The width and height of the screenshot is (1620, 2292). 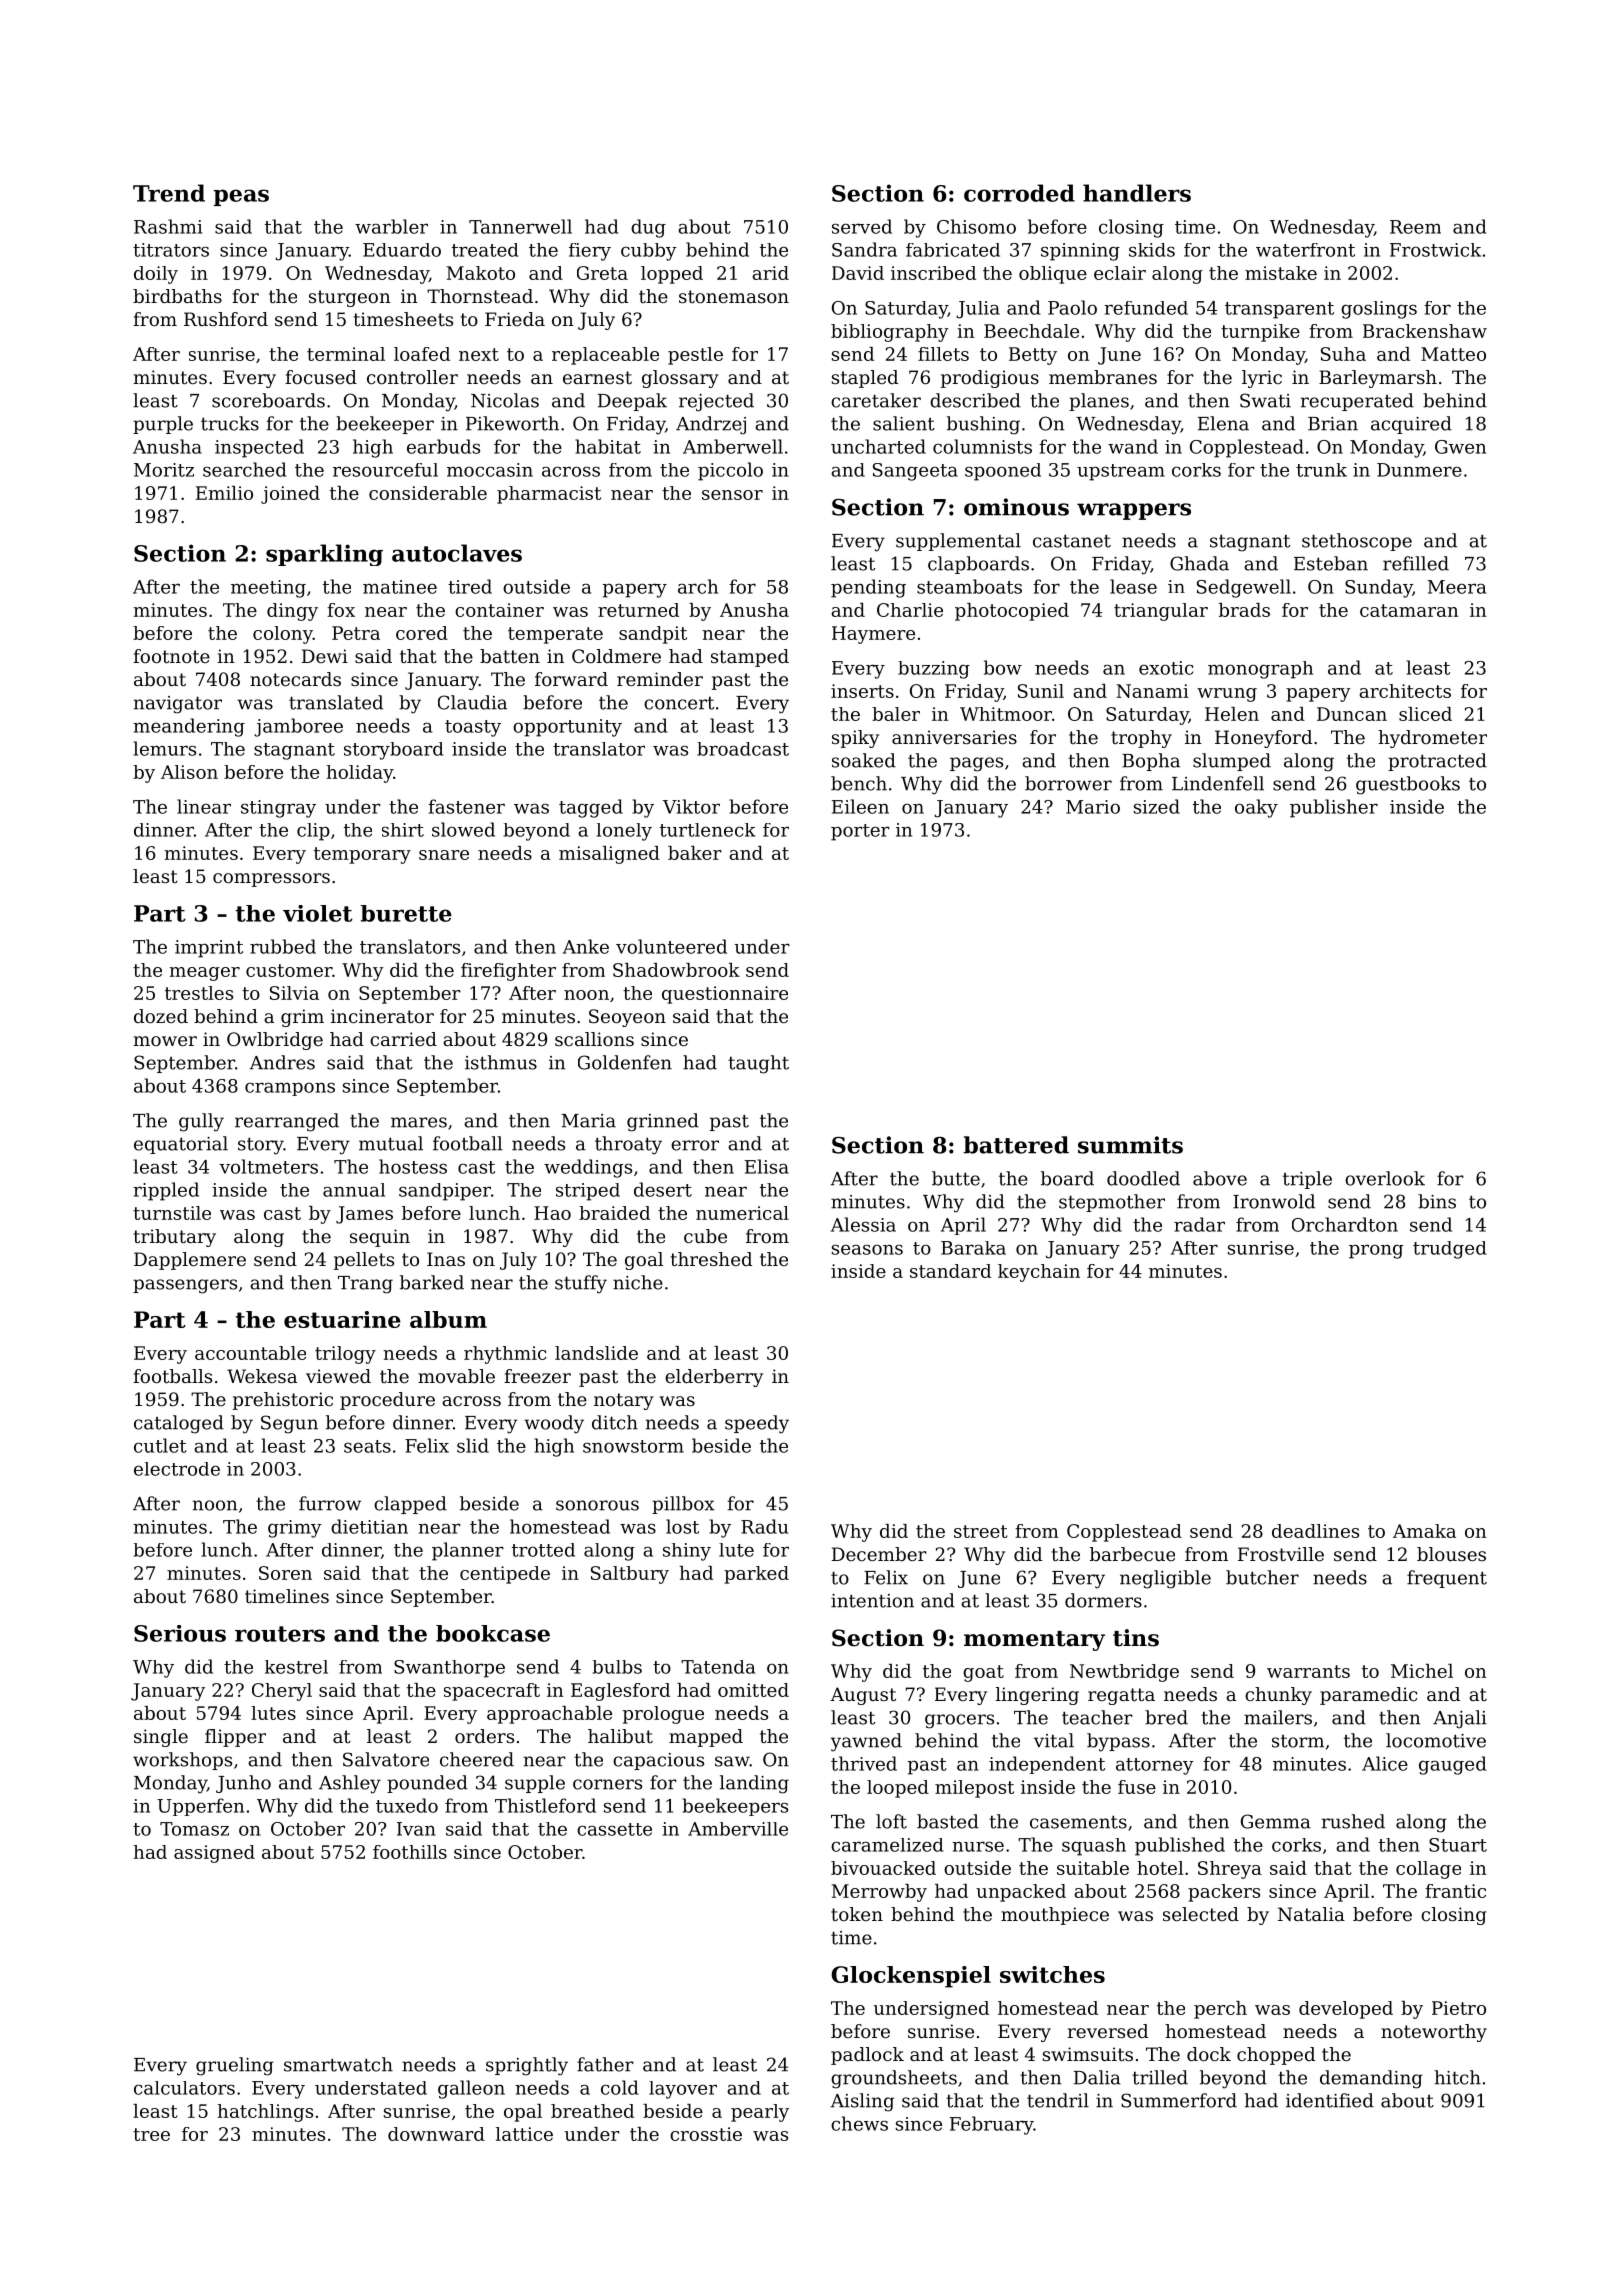 I want to click on frantic, so click(x=1455, y=1891).
